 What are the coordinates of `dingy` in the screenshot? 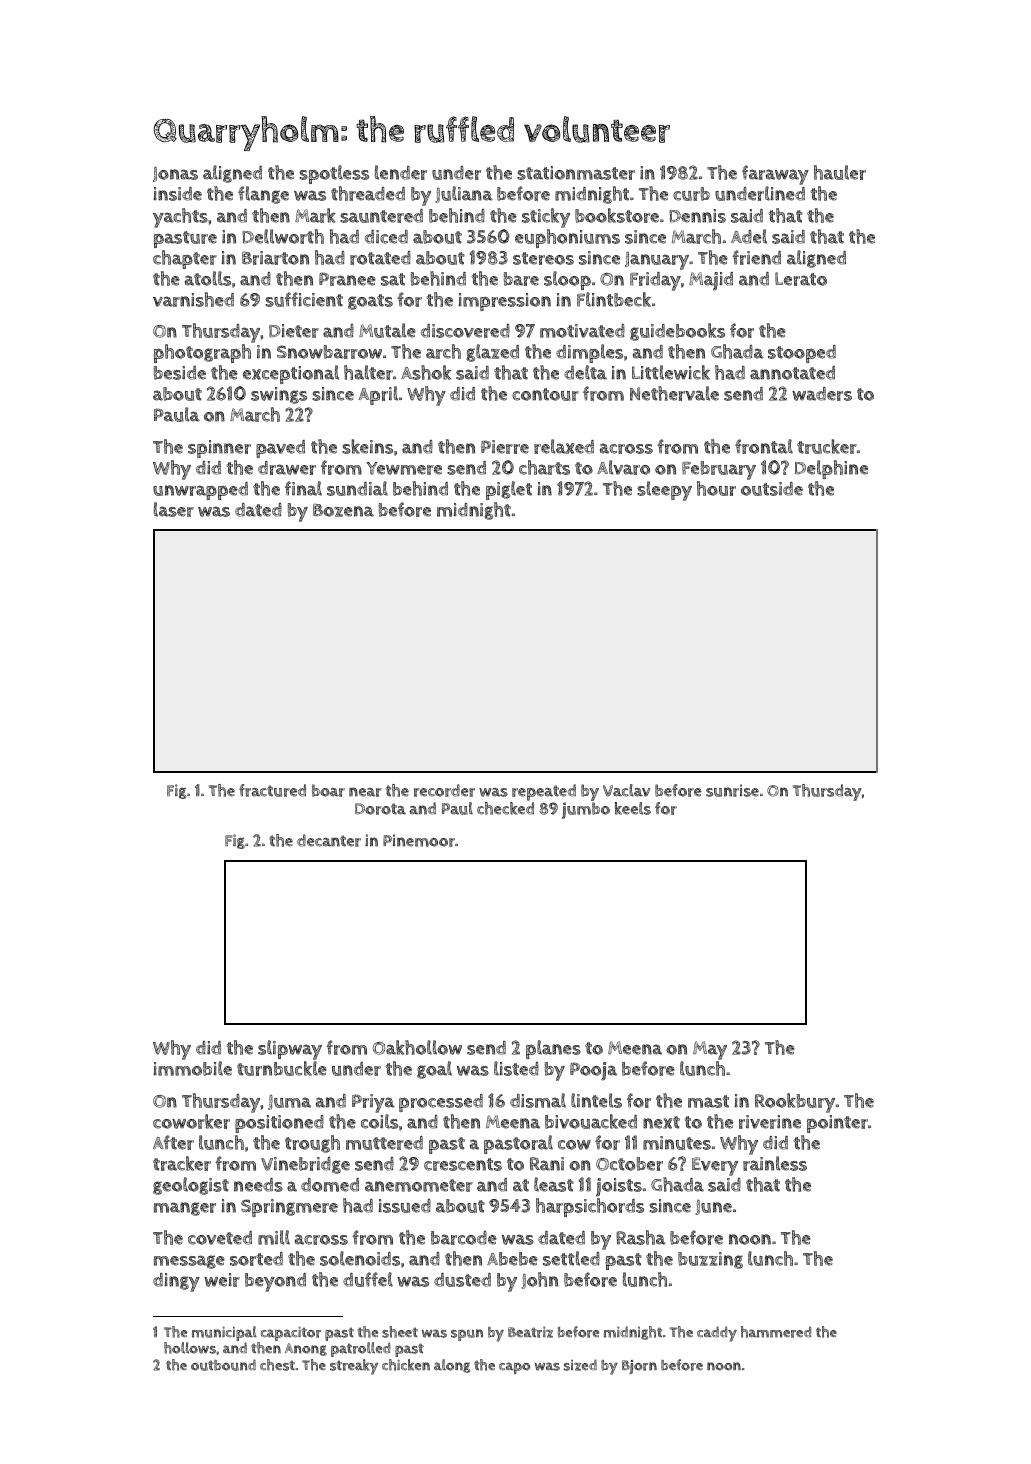 It's located at (176, 1282).
